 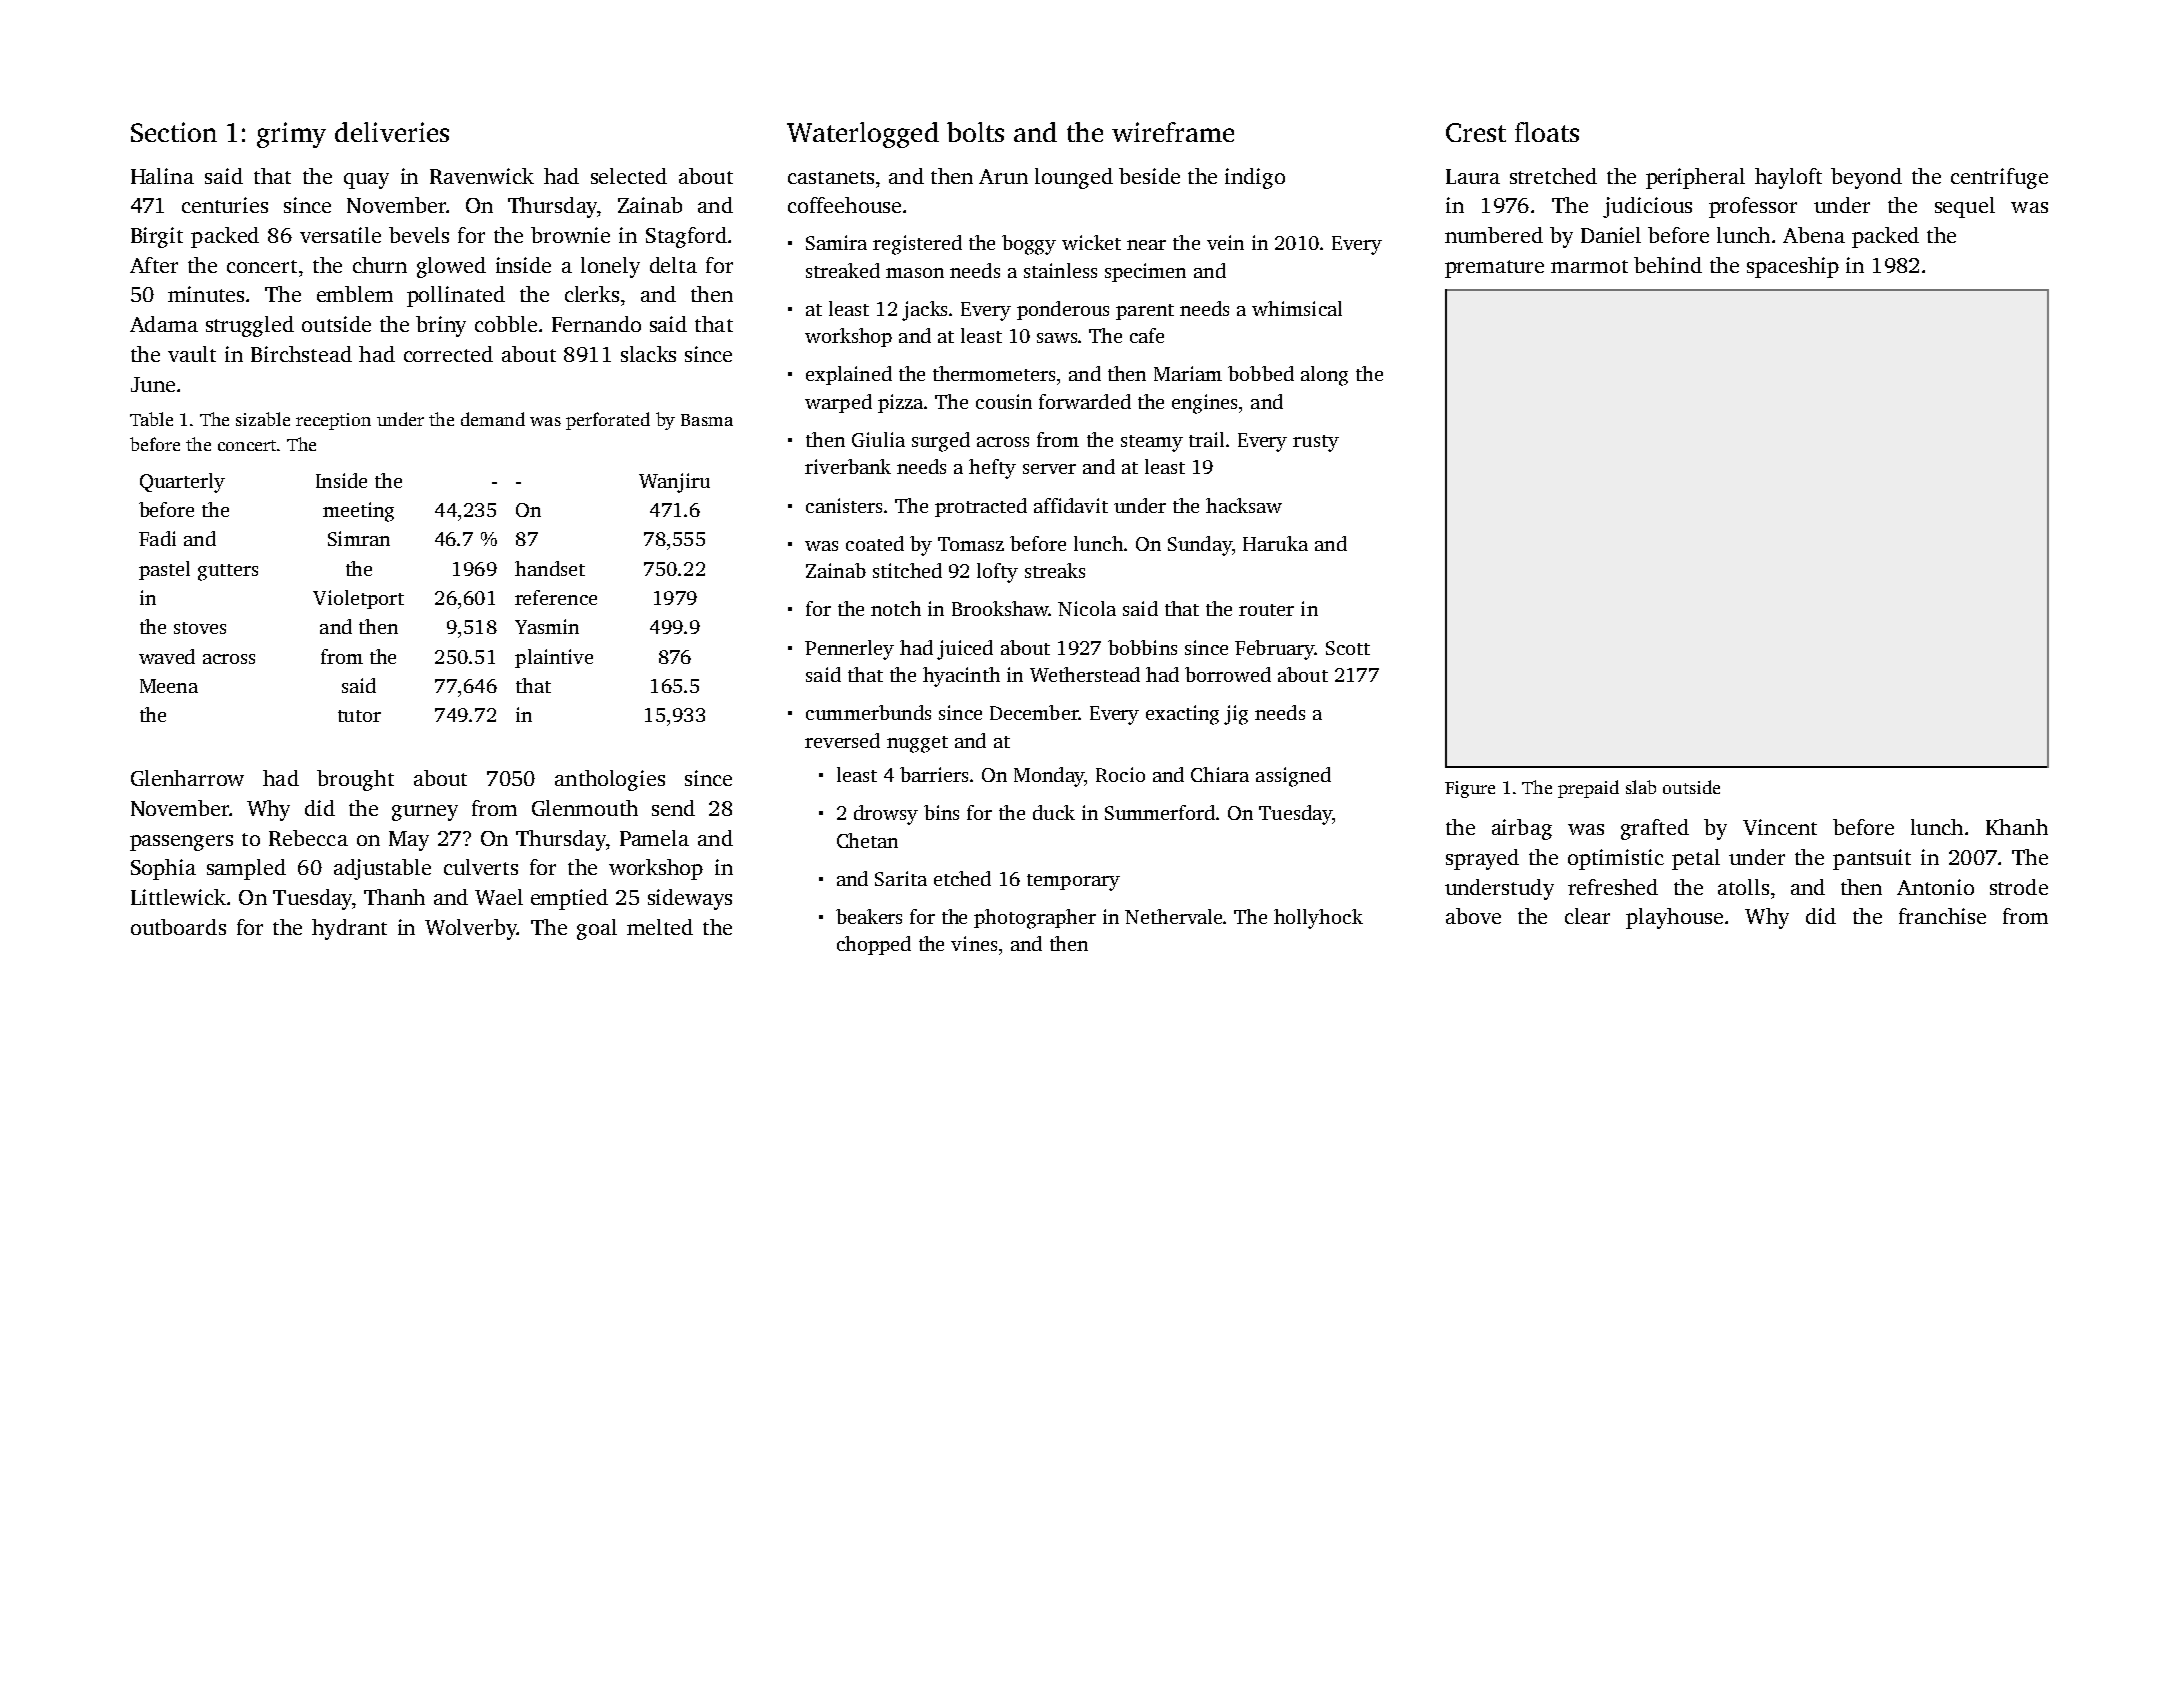 I want to click on juiced, so click(x=965, y=650).
